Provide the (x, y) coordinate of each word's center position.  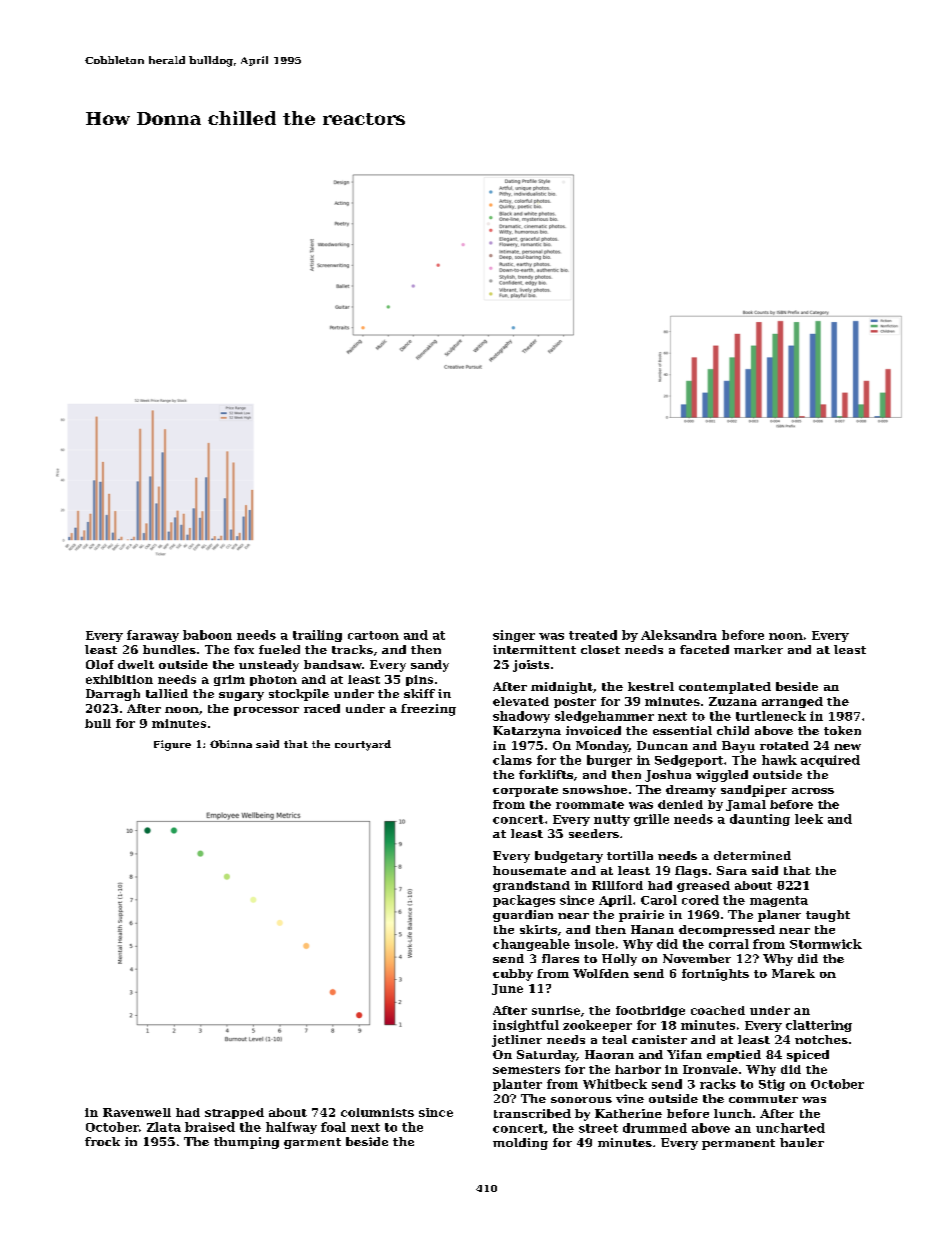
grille (651, 820)
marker (758, 649)
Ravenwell (137, 1112)
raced (322, 708)
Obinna (231, 744)
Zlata (164, 1127)
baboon (207, 635)
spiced (808, 1056)
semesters (526, 1070)
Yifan (684, 1054)
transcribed (532, 1113)
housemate (529, 870)
